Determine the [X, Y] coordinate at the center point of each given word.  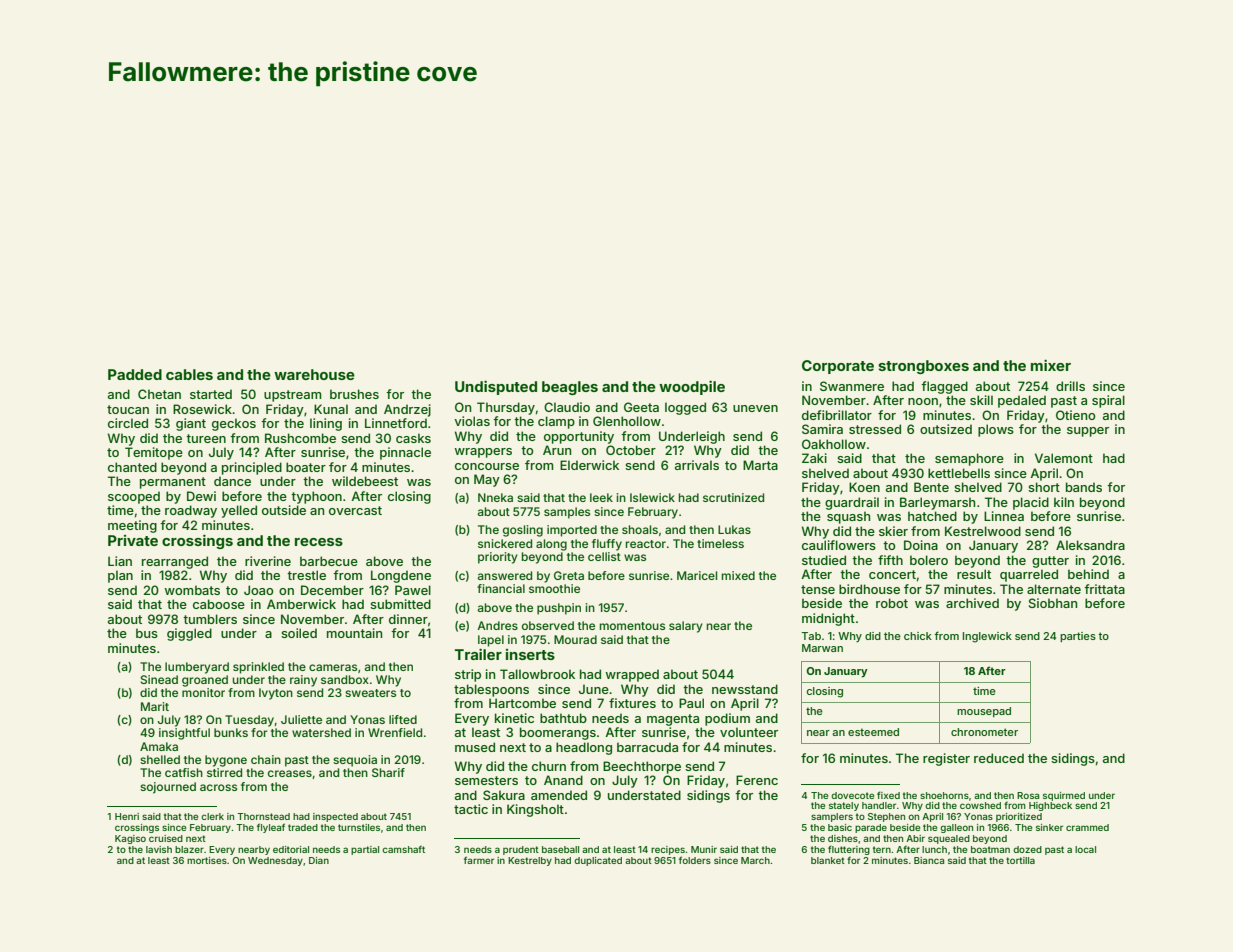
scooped [134, 497]
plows [996, 430]
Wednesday [275, 861]
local [1085, 849]
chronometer [984, 732]
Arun [557, 450]
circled [128, 423]
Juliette [301, 719]
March [755, 860]
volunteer [749, 732]
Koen [864, 487]
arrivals [697, 465]
